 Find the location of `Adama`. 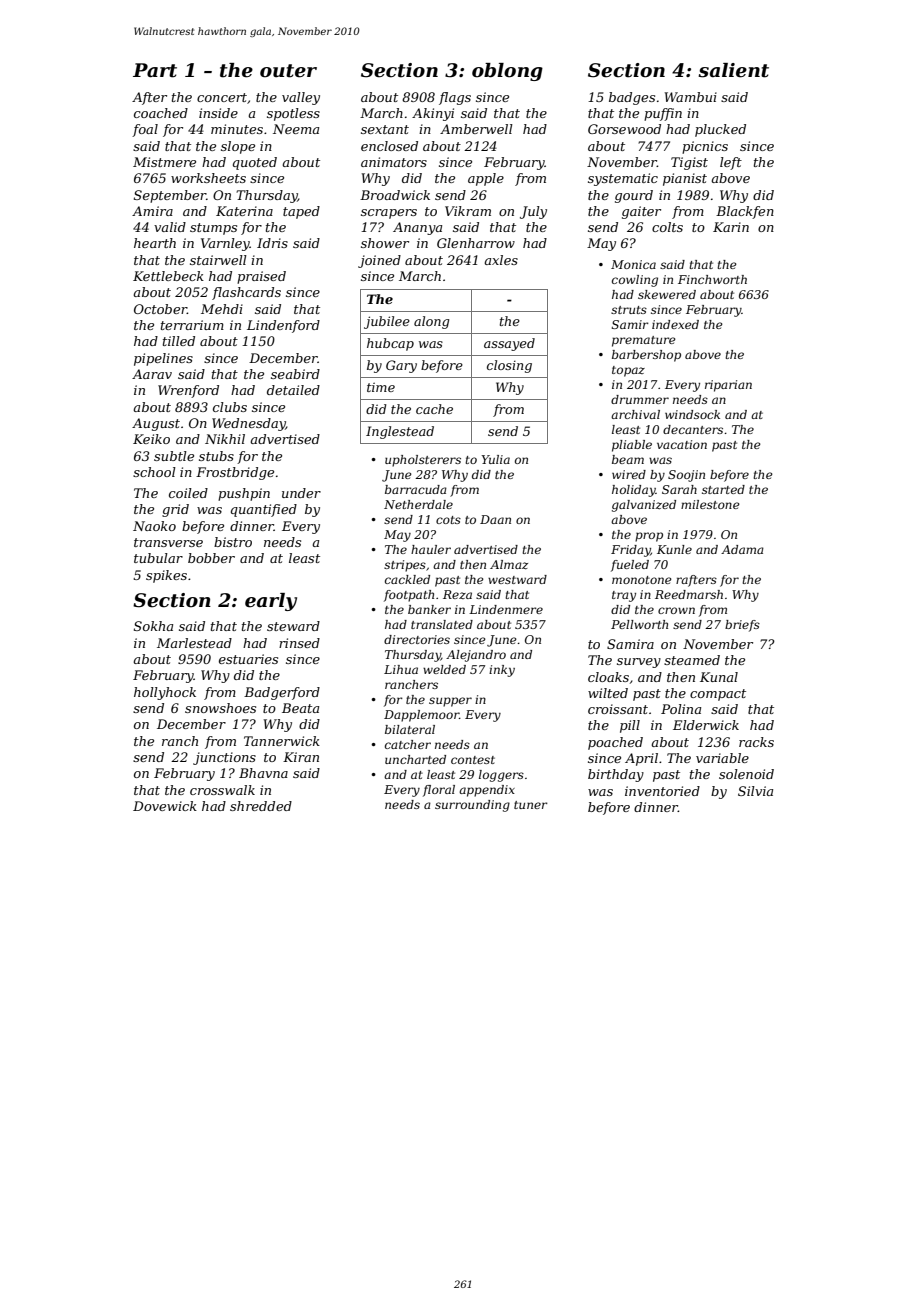

Adama is located at coordinates (742, 549).
